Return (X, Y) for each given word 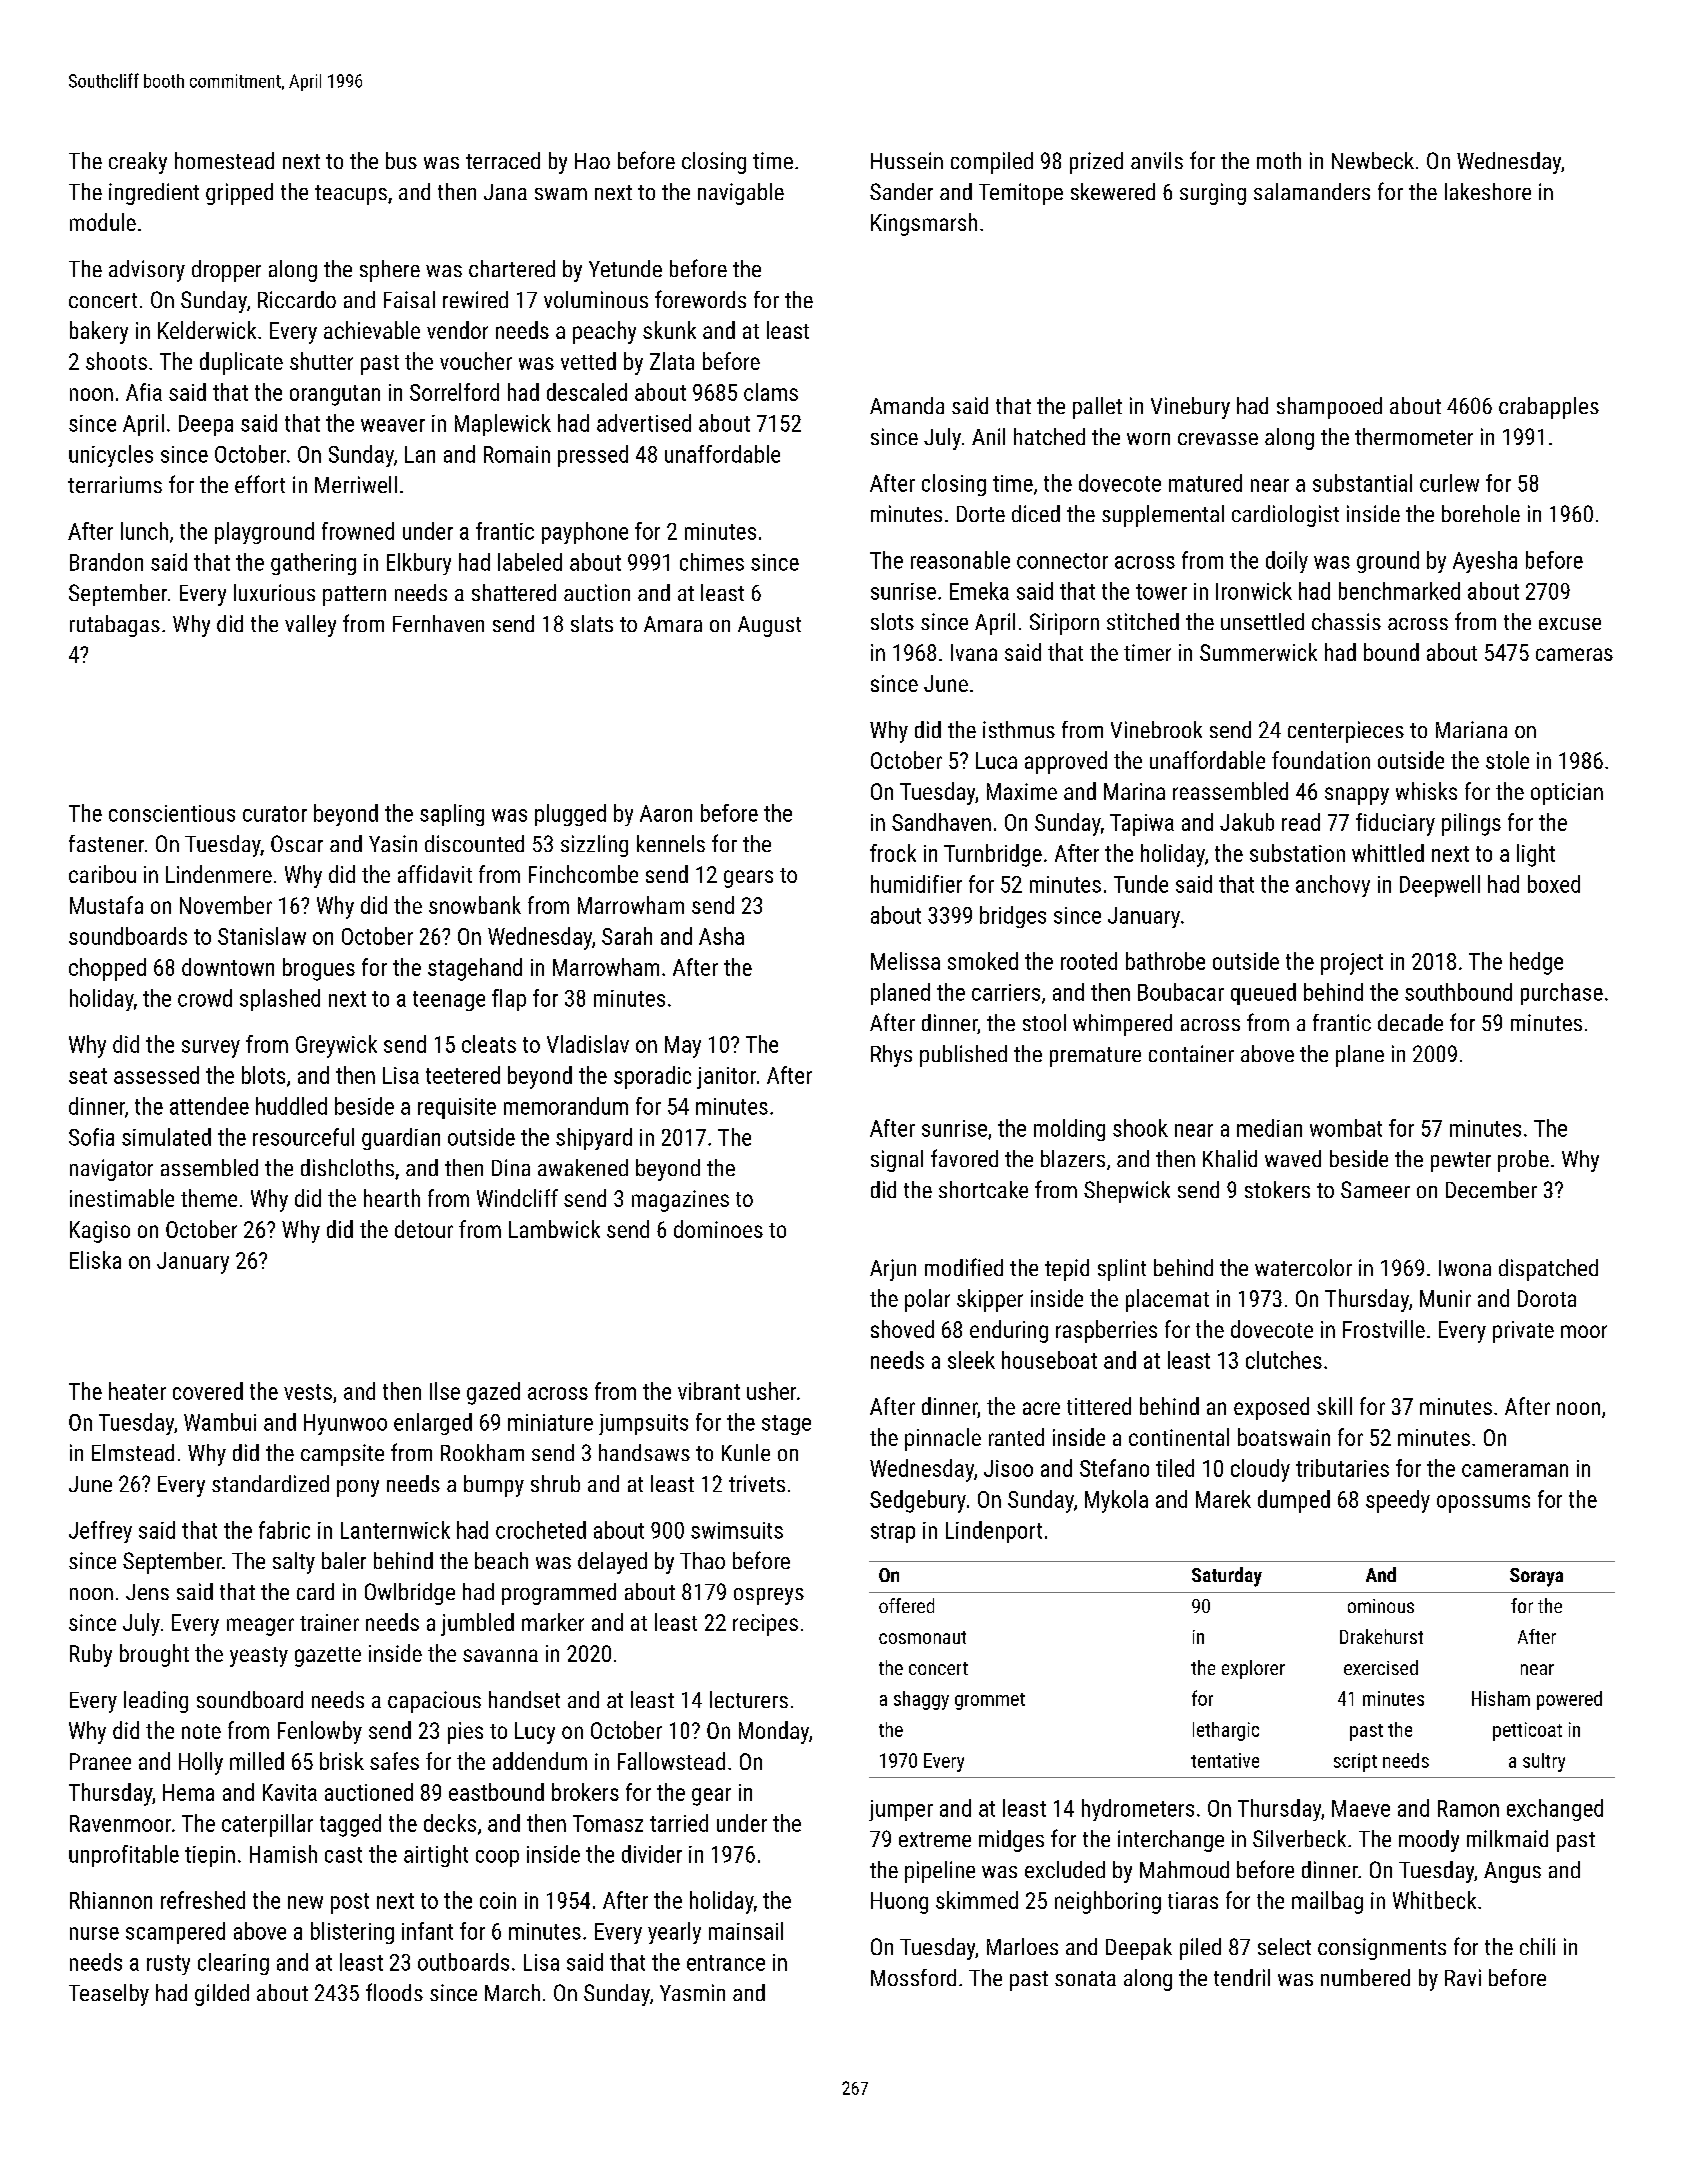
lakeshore (1488, 191)
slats (592, 623)
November (226, 905)
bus (401, 160)
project (1352, 964)
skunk (669, 330)
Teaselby (109, 1995)
